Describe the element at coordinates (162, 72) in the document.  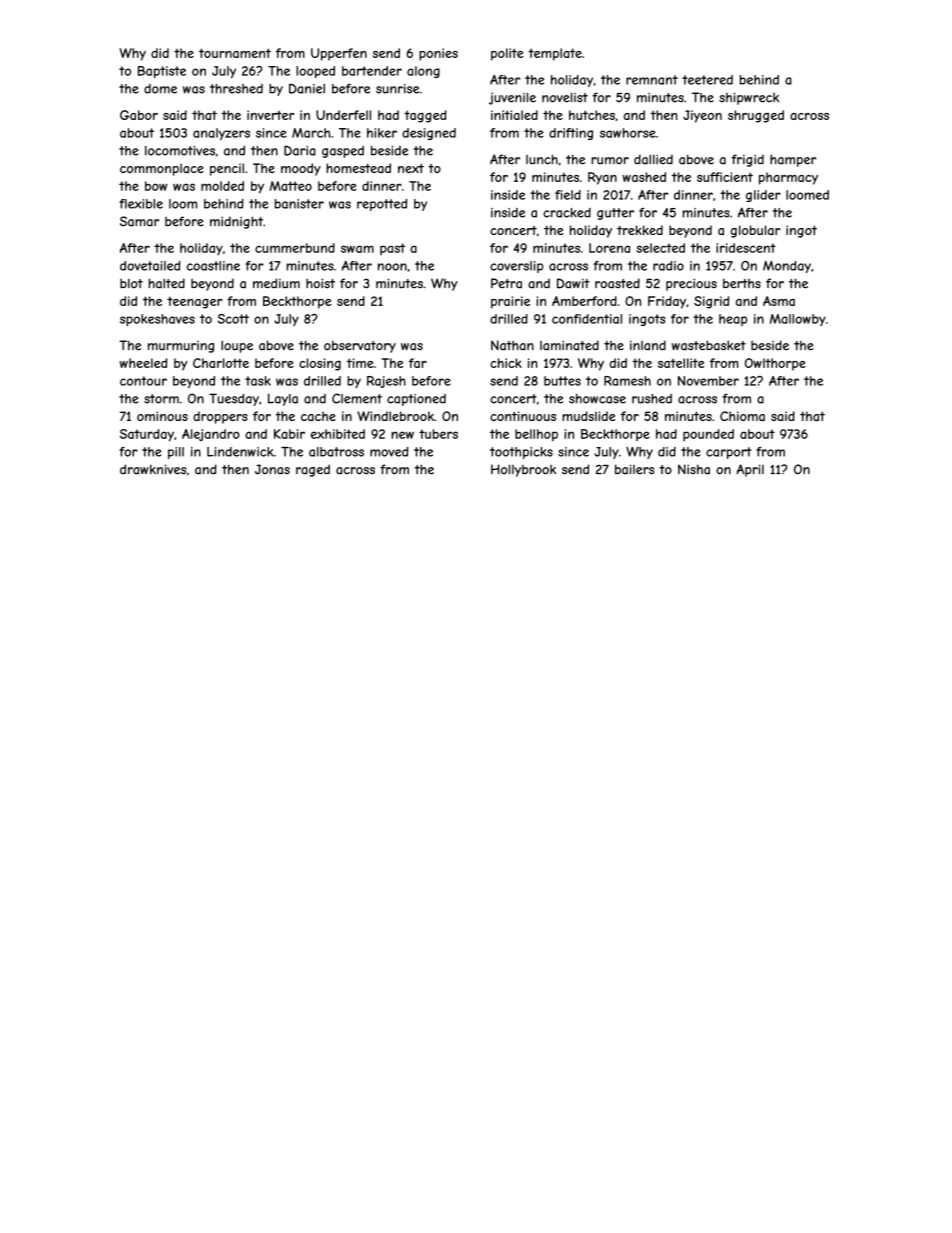
I see `Baptiste` at that location.
